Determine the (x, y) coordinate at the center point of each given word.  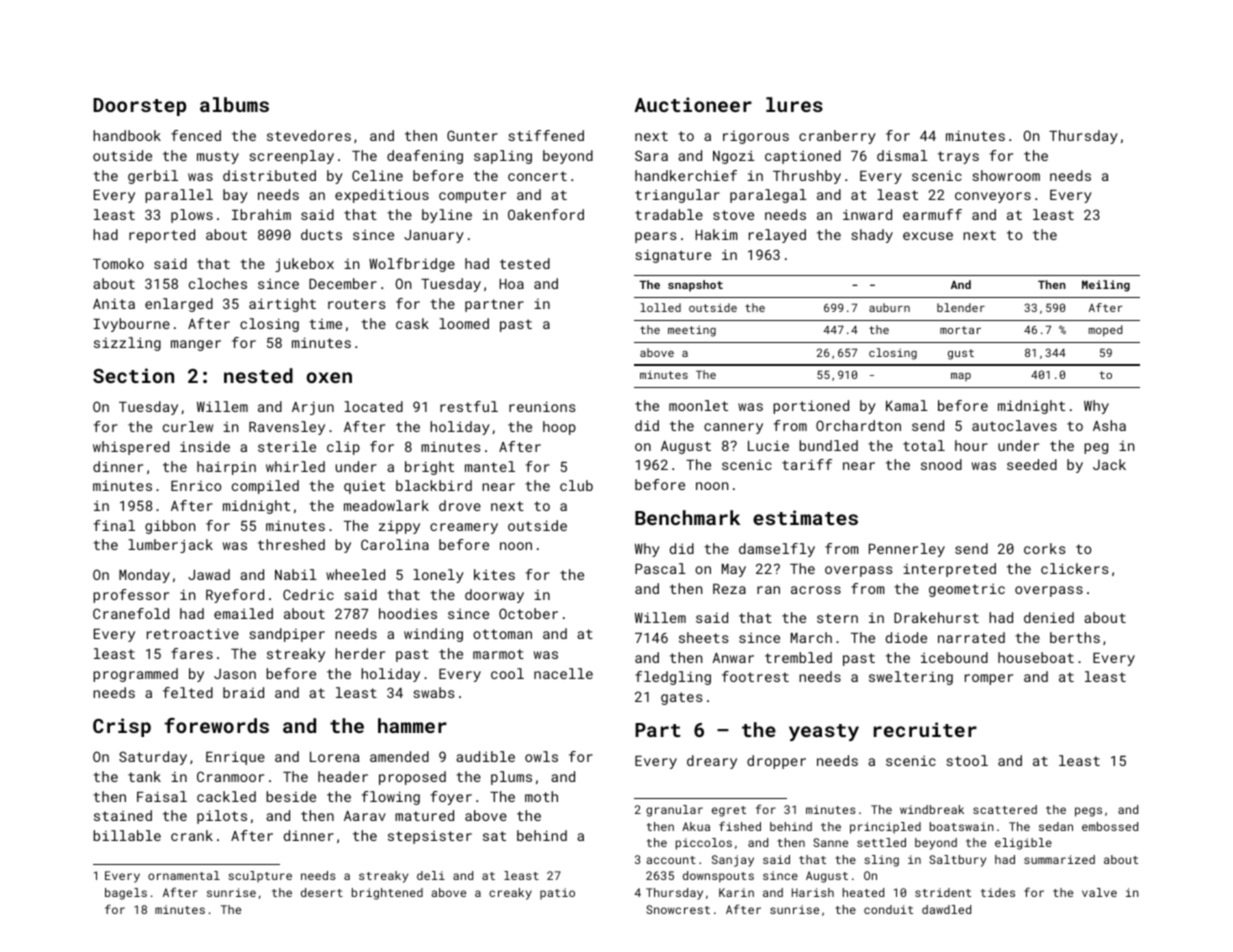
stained (123, 815)
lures (794, 104)
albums (234, 104)
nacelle (563, 673)
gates (681, 698)
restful (469, 406)
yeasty (824, 732)
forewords (216, 725)
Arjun (313, 408)
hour (971, 445)
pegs (1088, 812)
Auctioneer (693, 104)
